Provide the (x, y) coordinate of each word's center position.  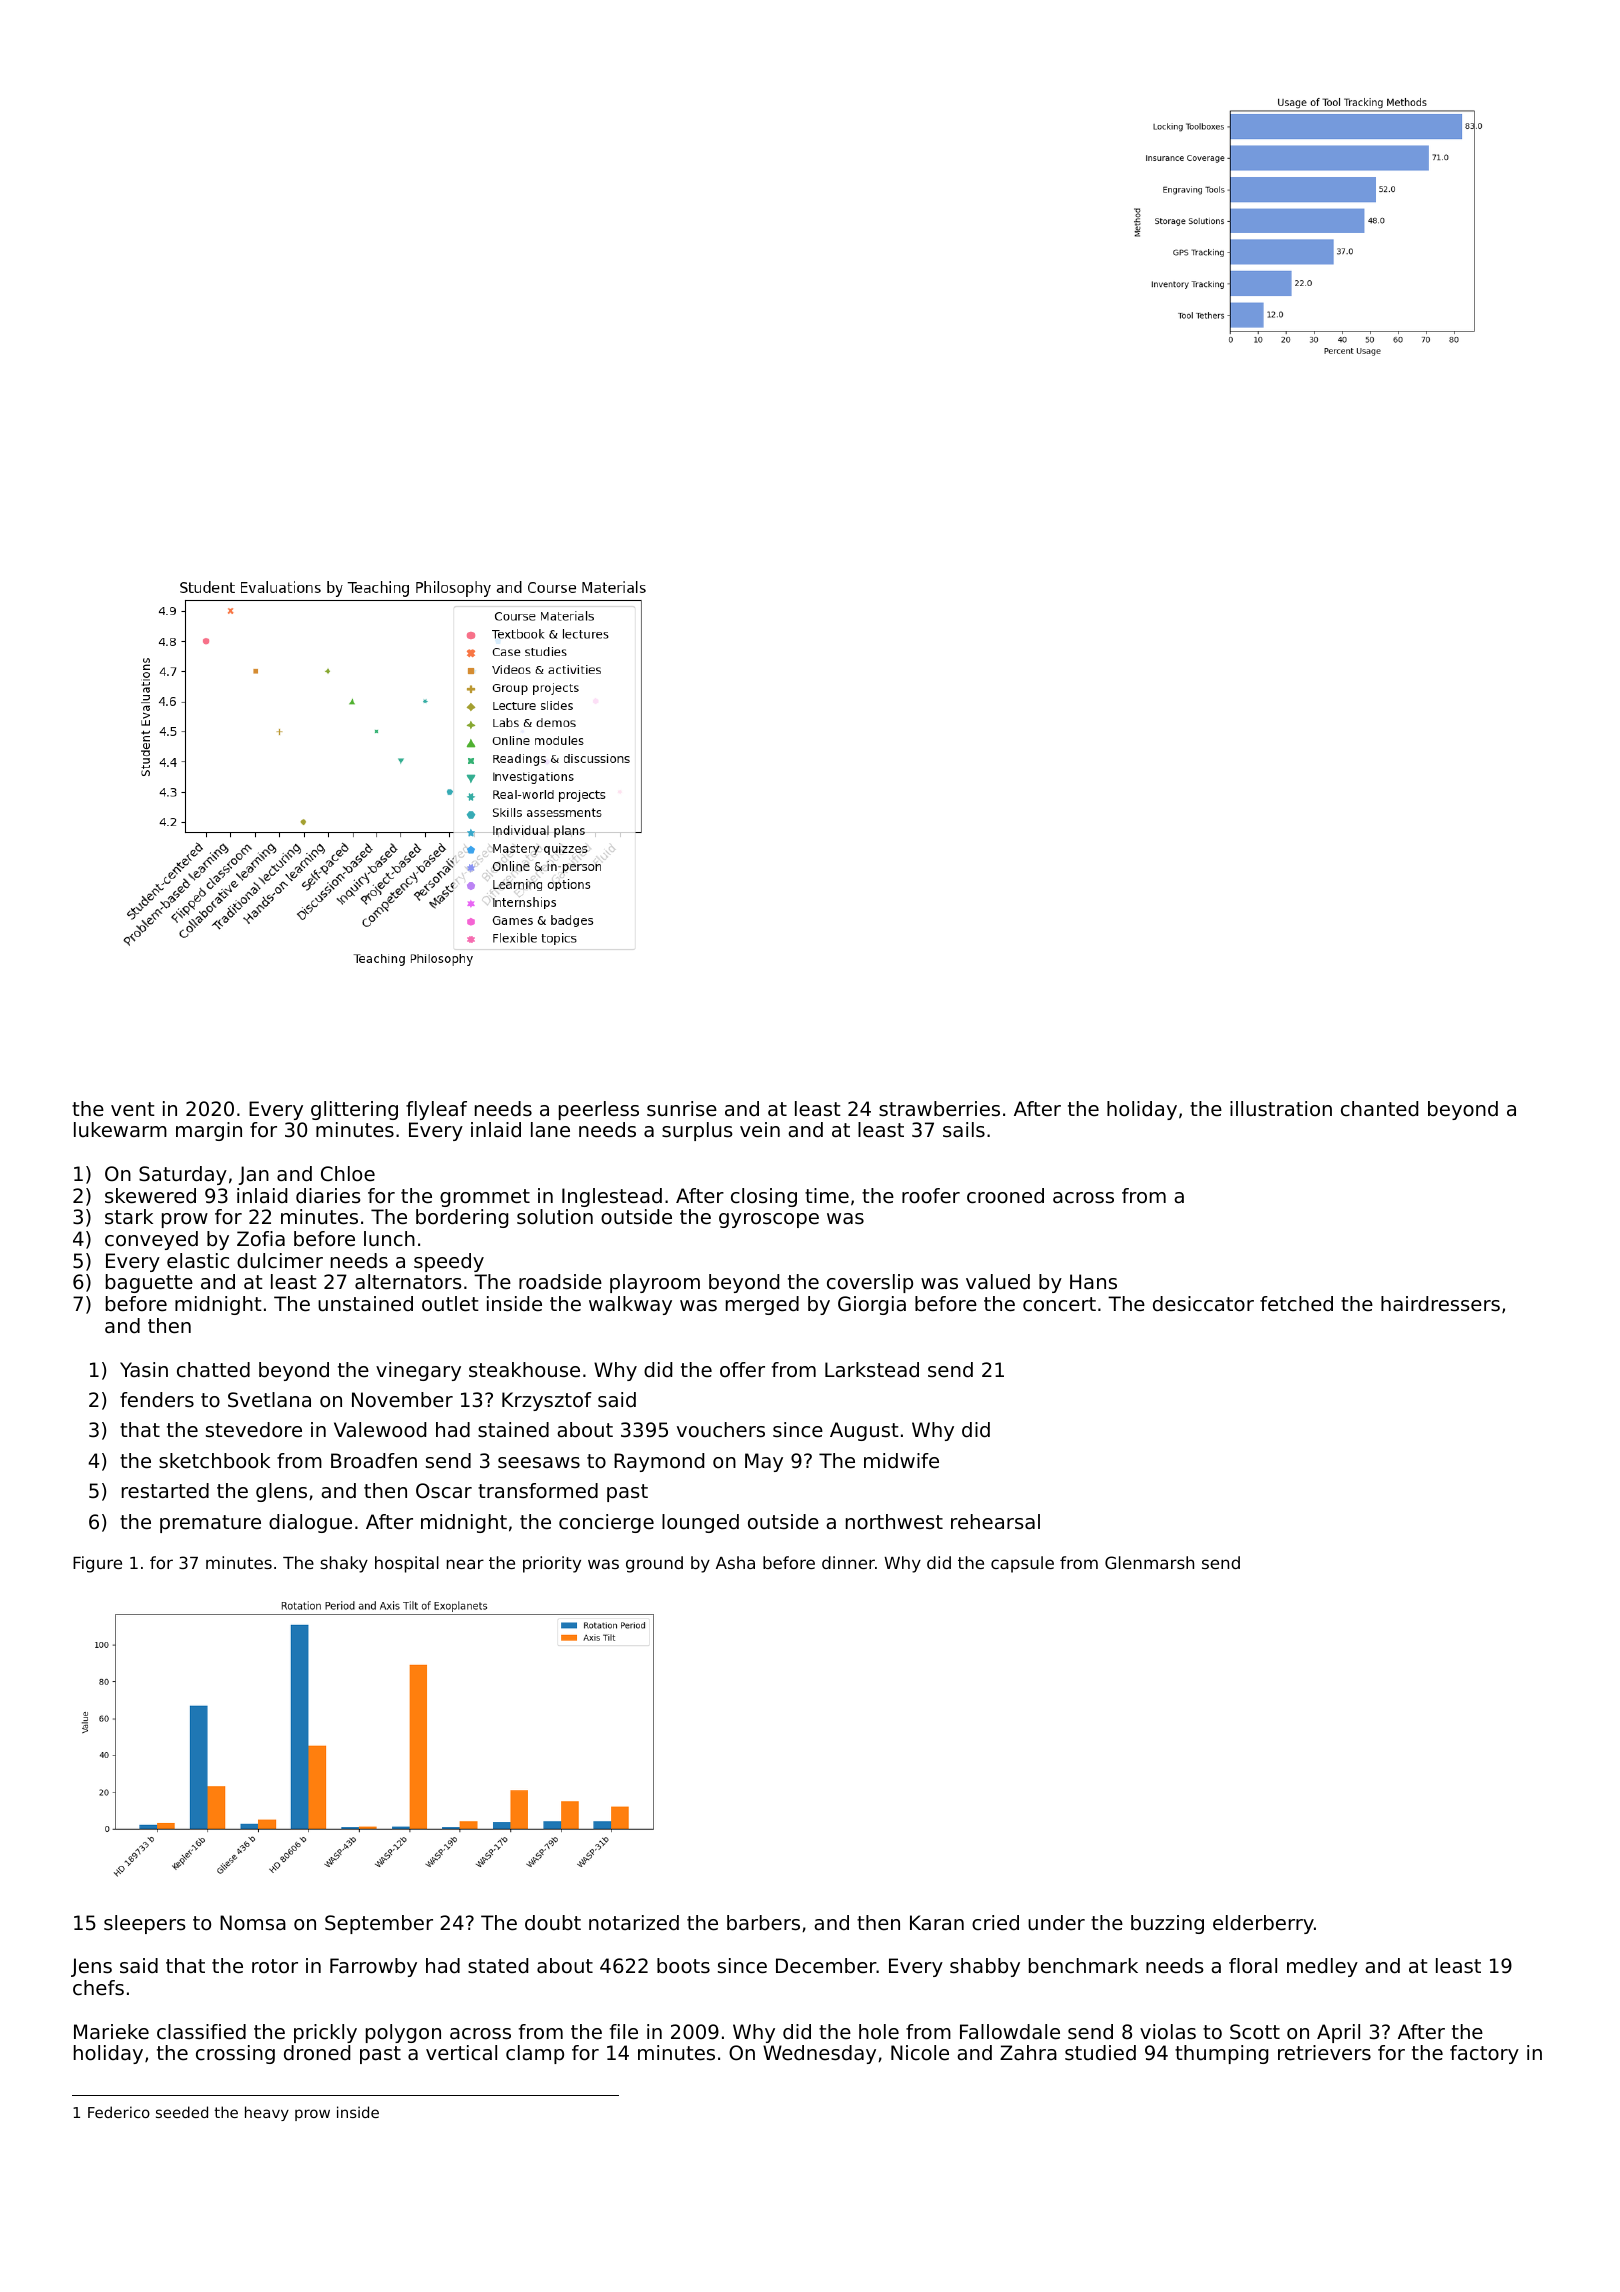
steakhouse (524, 1370)
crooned (1005, 1196)
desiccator (1203, 1304)
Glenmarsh (1149, 1562)
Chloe (348, 1174)
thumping (1221, 2054)
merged (762, 1305)
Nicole (920, 2053)
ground (654, 1564)
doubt (553, 1923)
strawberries (939, 1109)
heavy (267, 2113)
